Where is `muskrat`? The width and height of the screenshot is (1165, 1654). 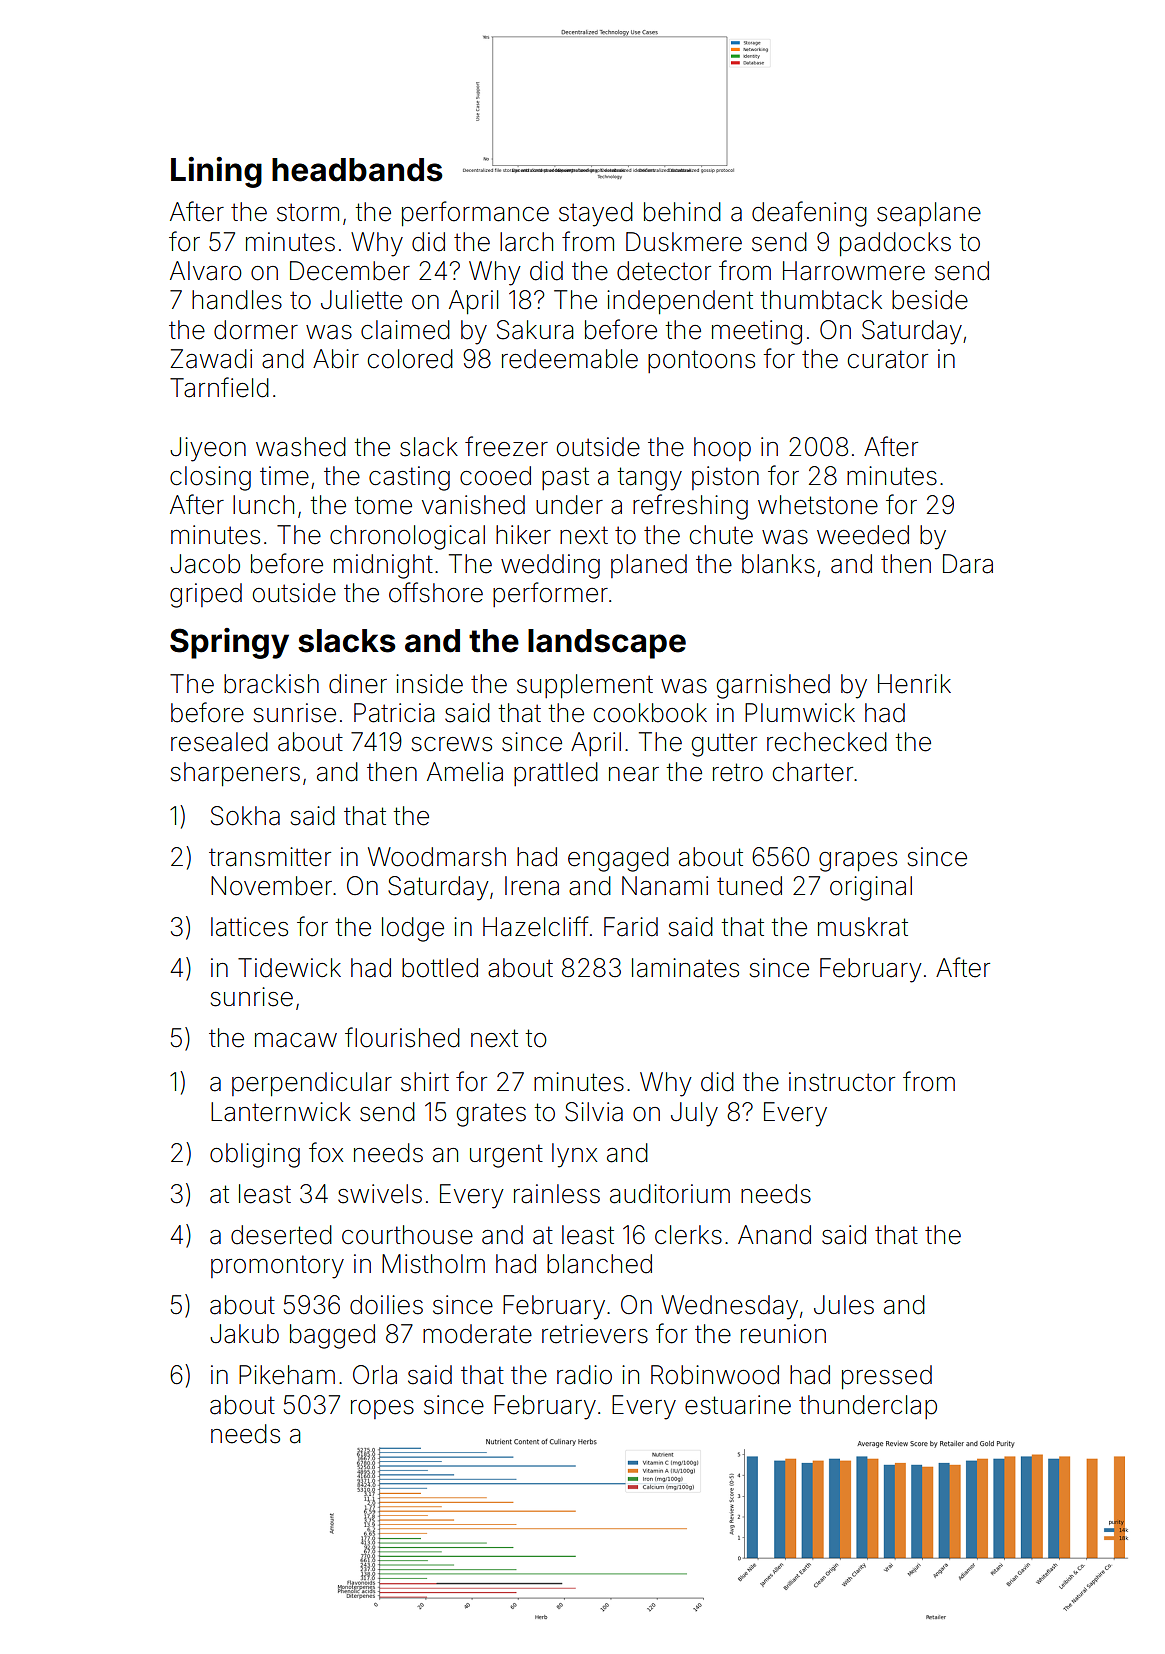 muskrat is located at coordinates (863, 927).
